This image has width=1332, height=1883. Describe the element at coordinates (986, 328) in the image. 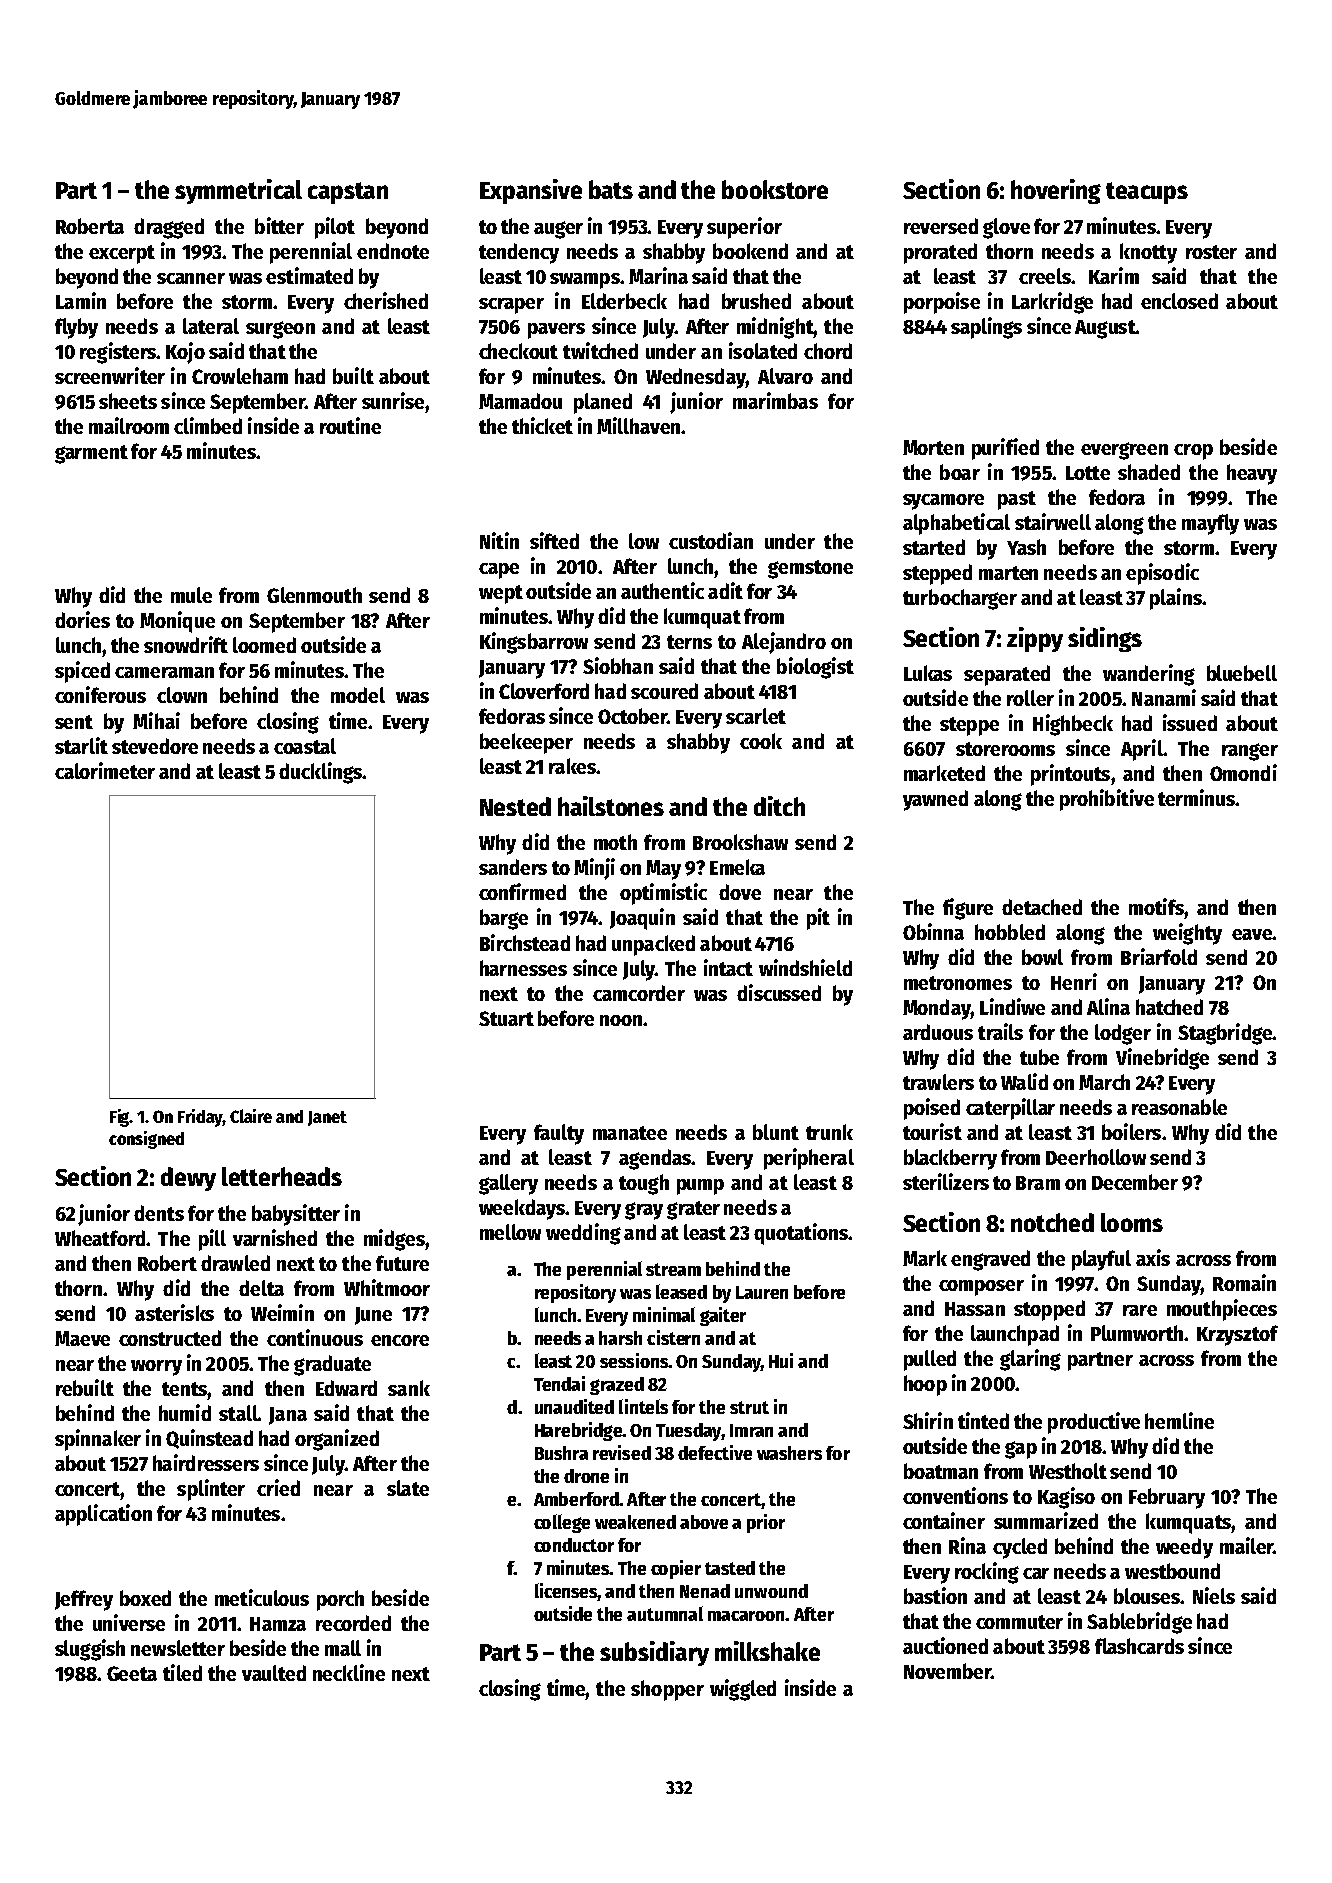

I see `saplings` at that location.
